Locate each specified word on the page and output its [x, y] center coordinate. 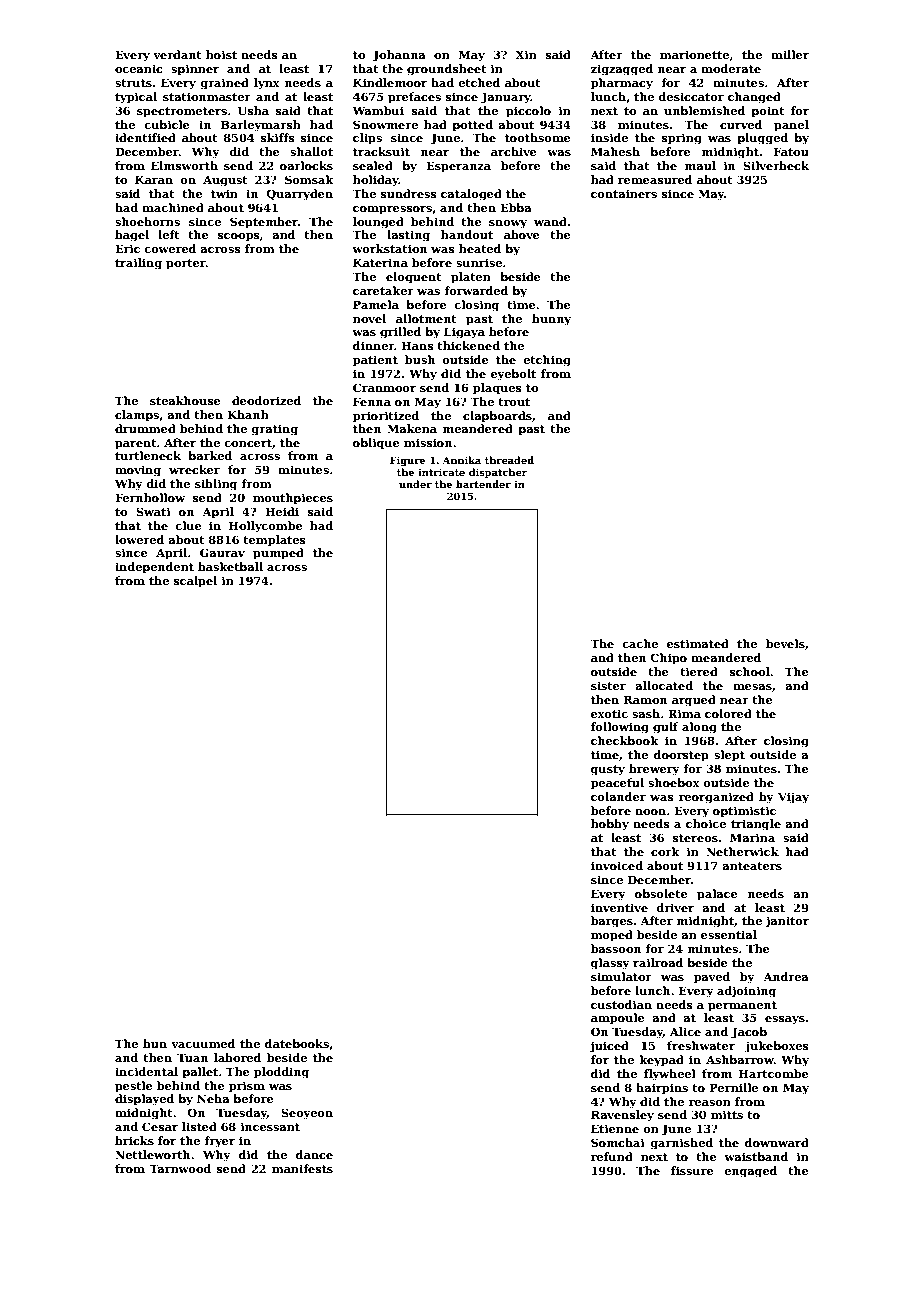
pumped [278, 554]
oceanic [139, 68]
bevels [785, 643]
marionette [694, 54]
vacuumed [203, 1043]
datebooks [297, 1043]
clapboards [497, 417]
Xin [526, 54]
